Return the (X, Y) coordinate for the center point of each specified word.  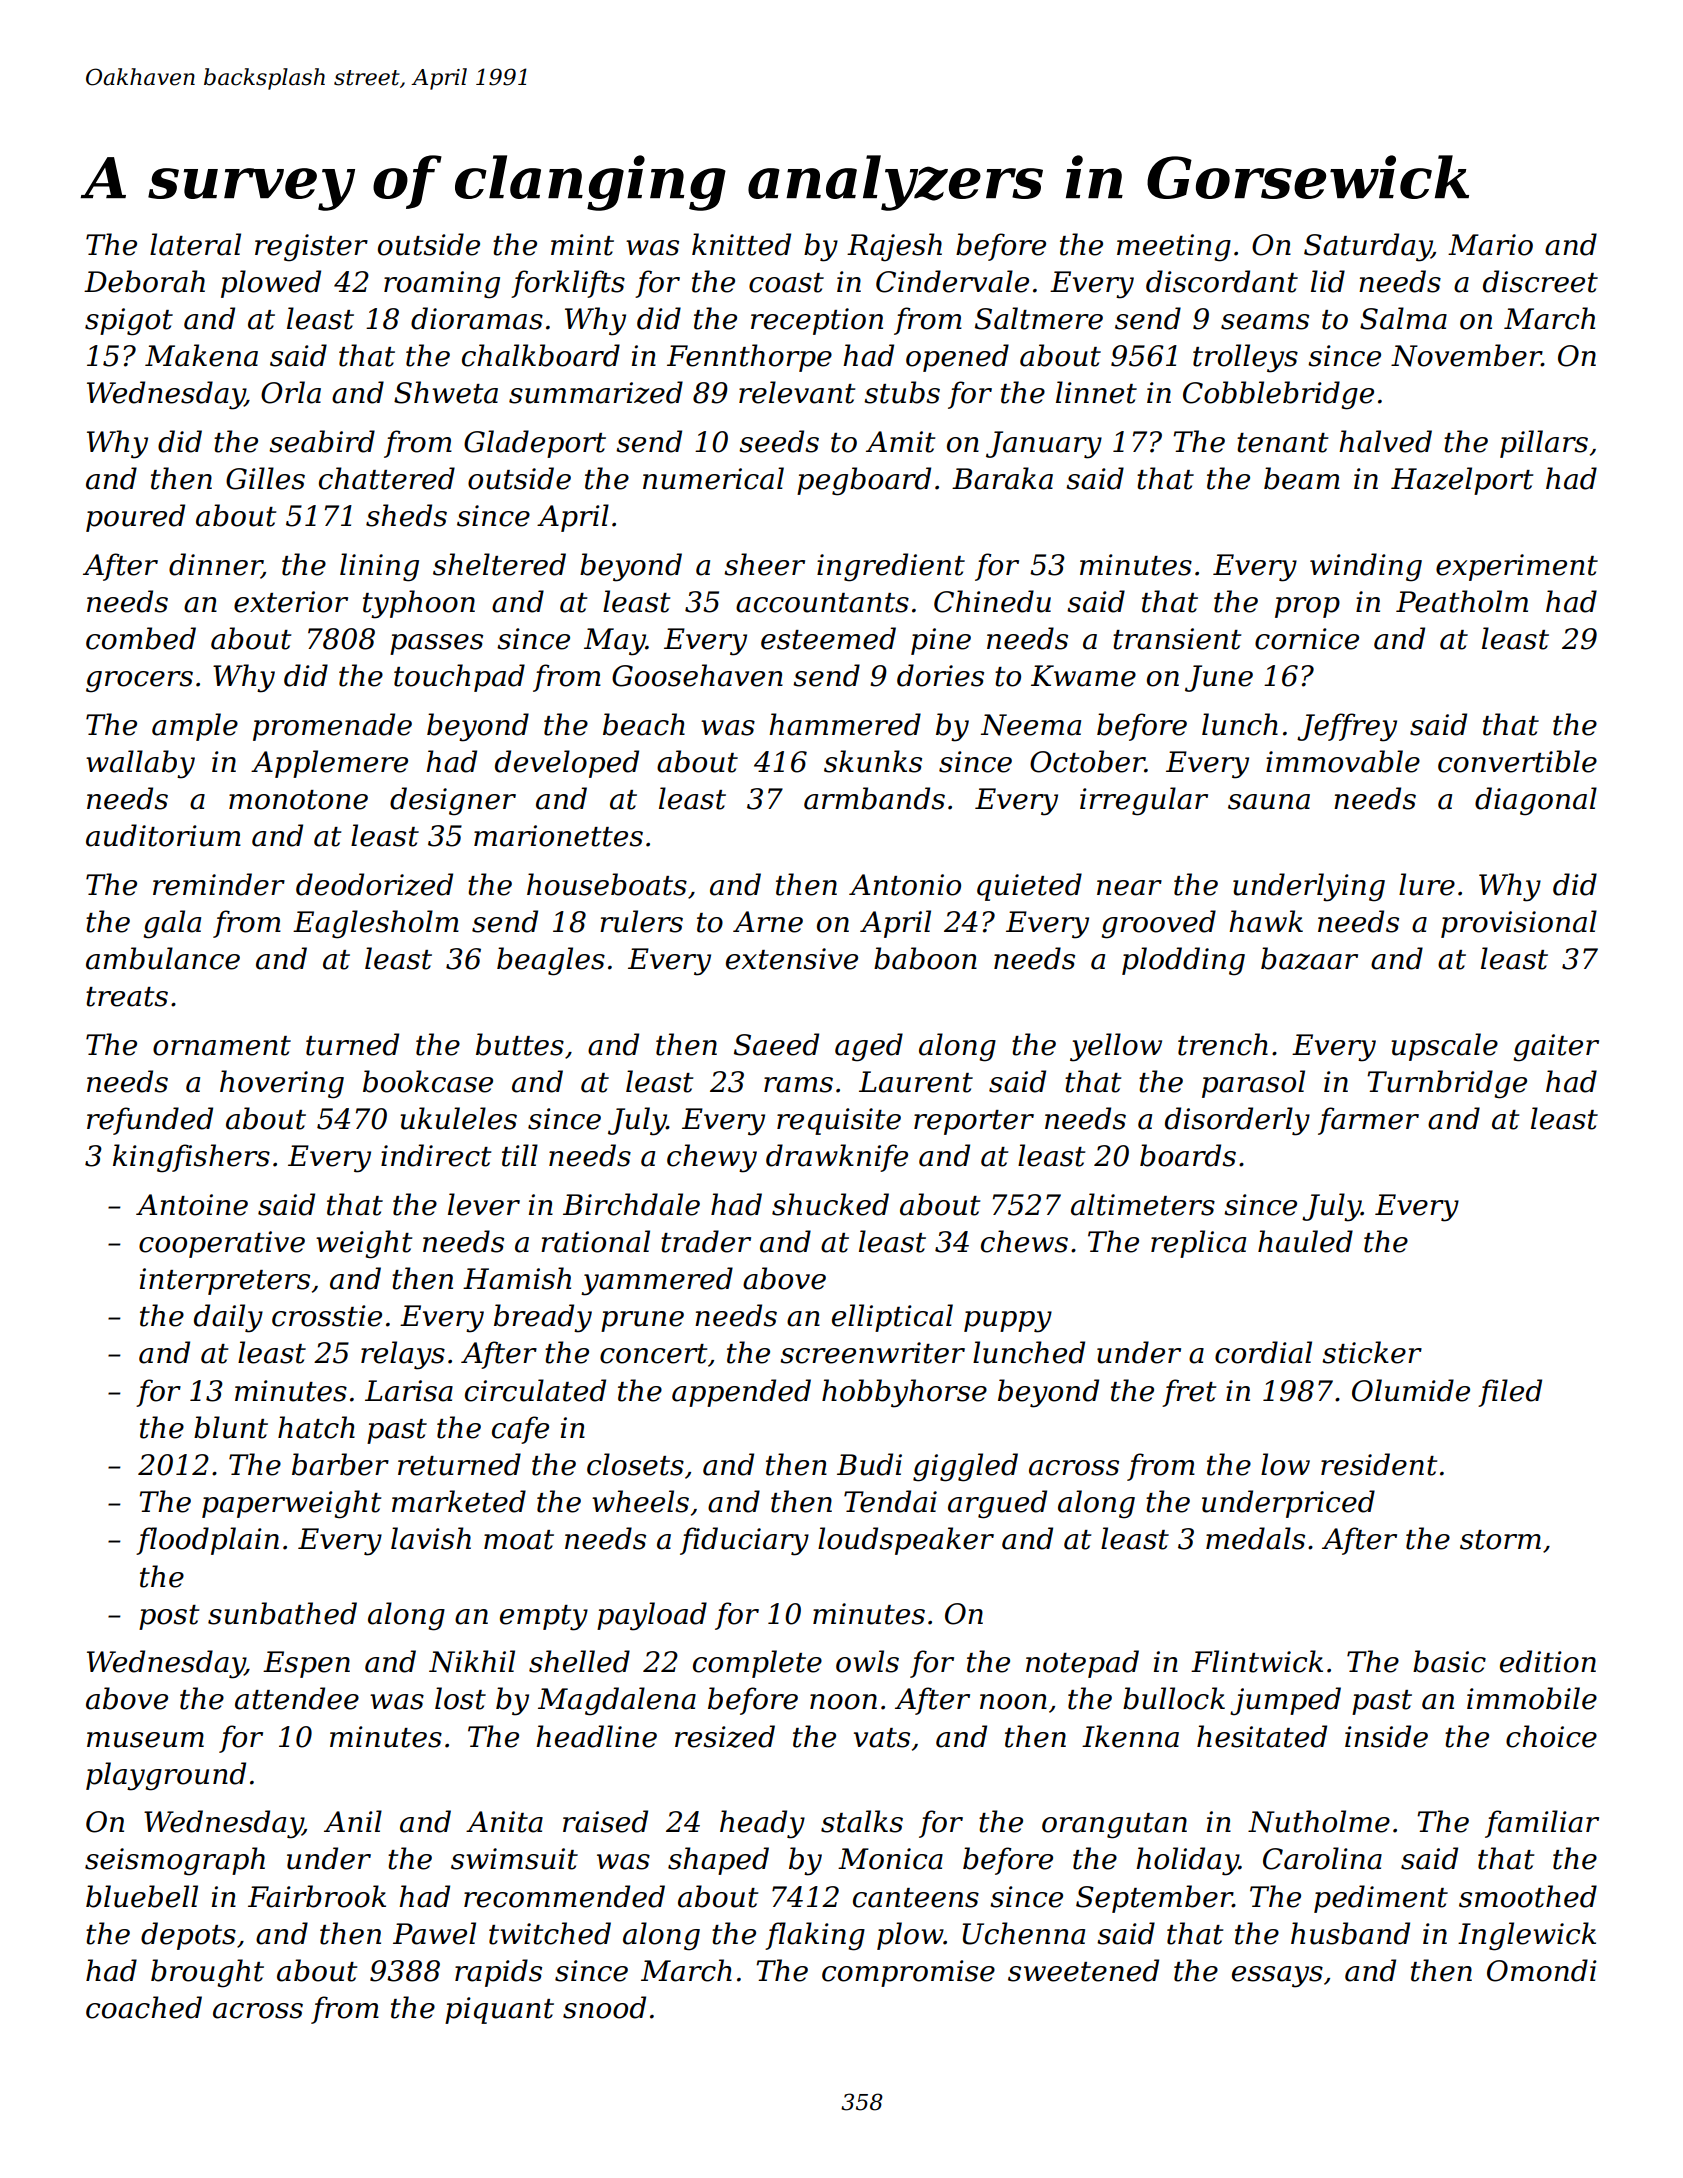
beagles (551, 961)
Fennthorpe (749, 358)
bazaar (1309, 958)
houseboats (607, 884)
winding (1366, 567)
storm (1500, 1540)
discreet (1540, 281)
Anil (353, 1821)
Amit (900, 442)
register (311, 248)
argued (997, 1504)
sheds (406, 515)
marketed (459, 1501)
